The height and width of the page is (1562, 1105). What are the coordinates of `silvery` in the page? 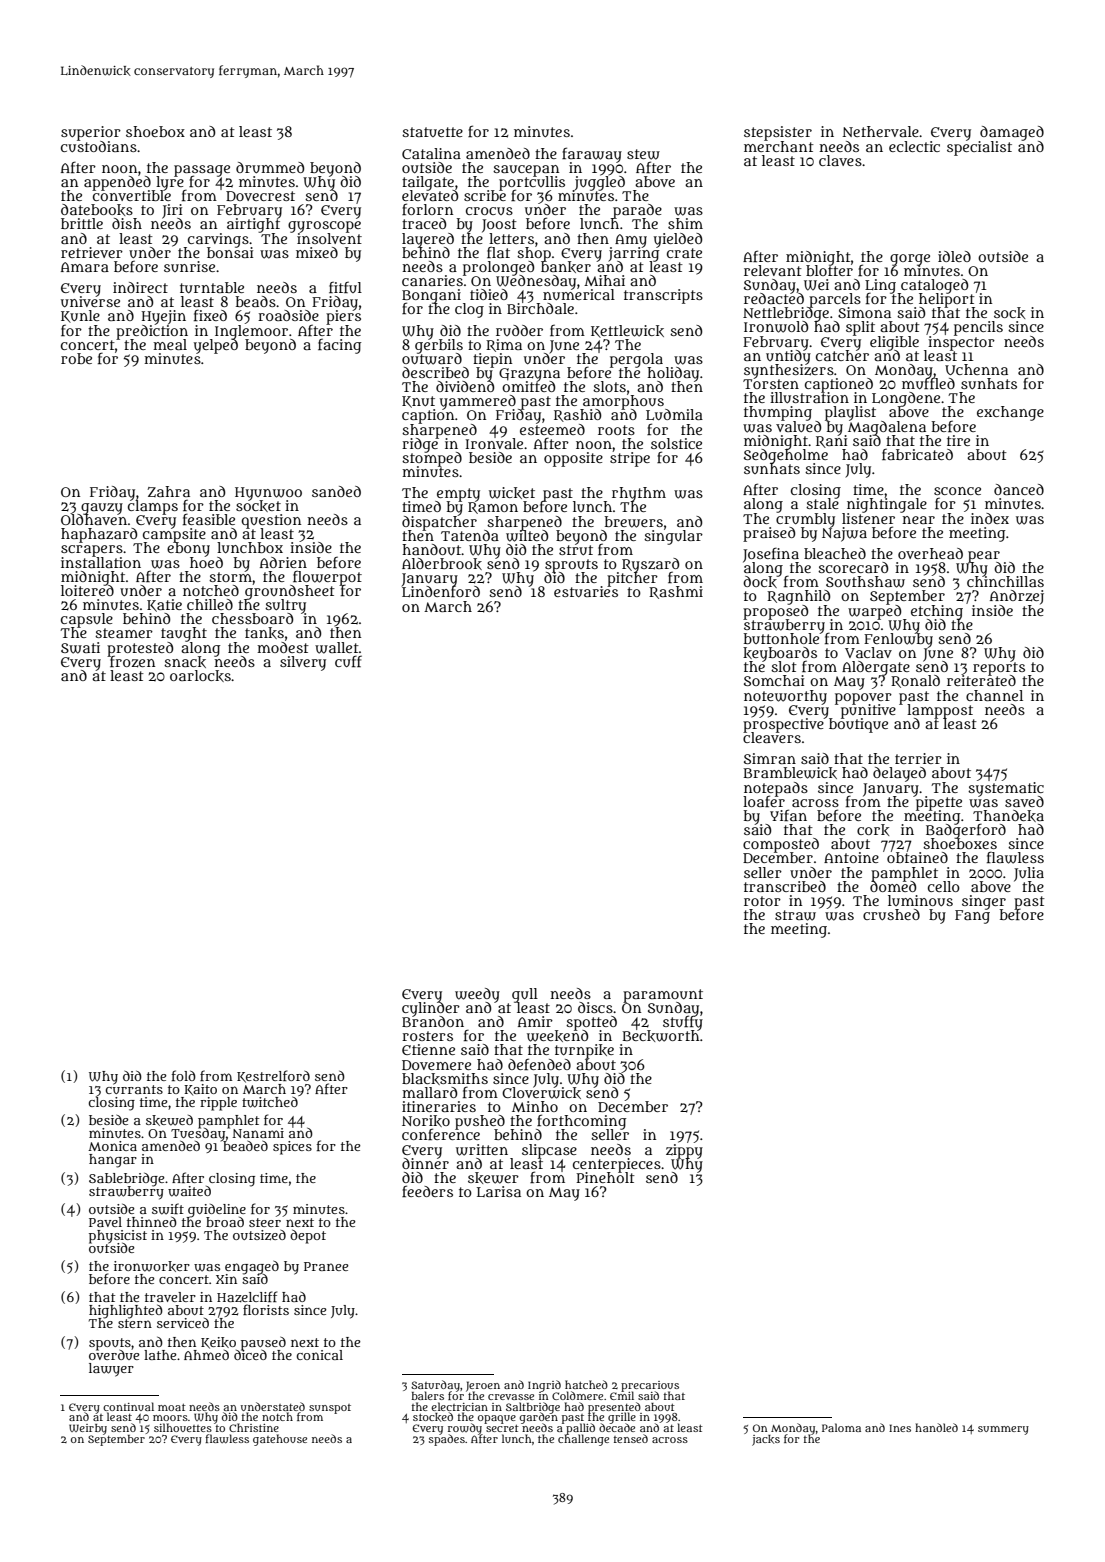 It's located at (303, 663).
